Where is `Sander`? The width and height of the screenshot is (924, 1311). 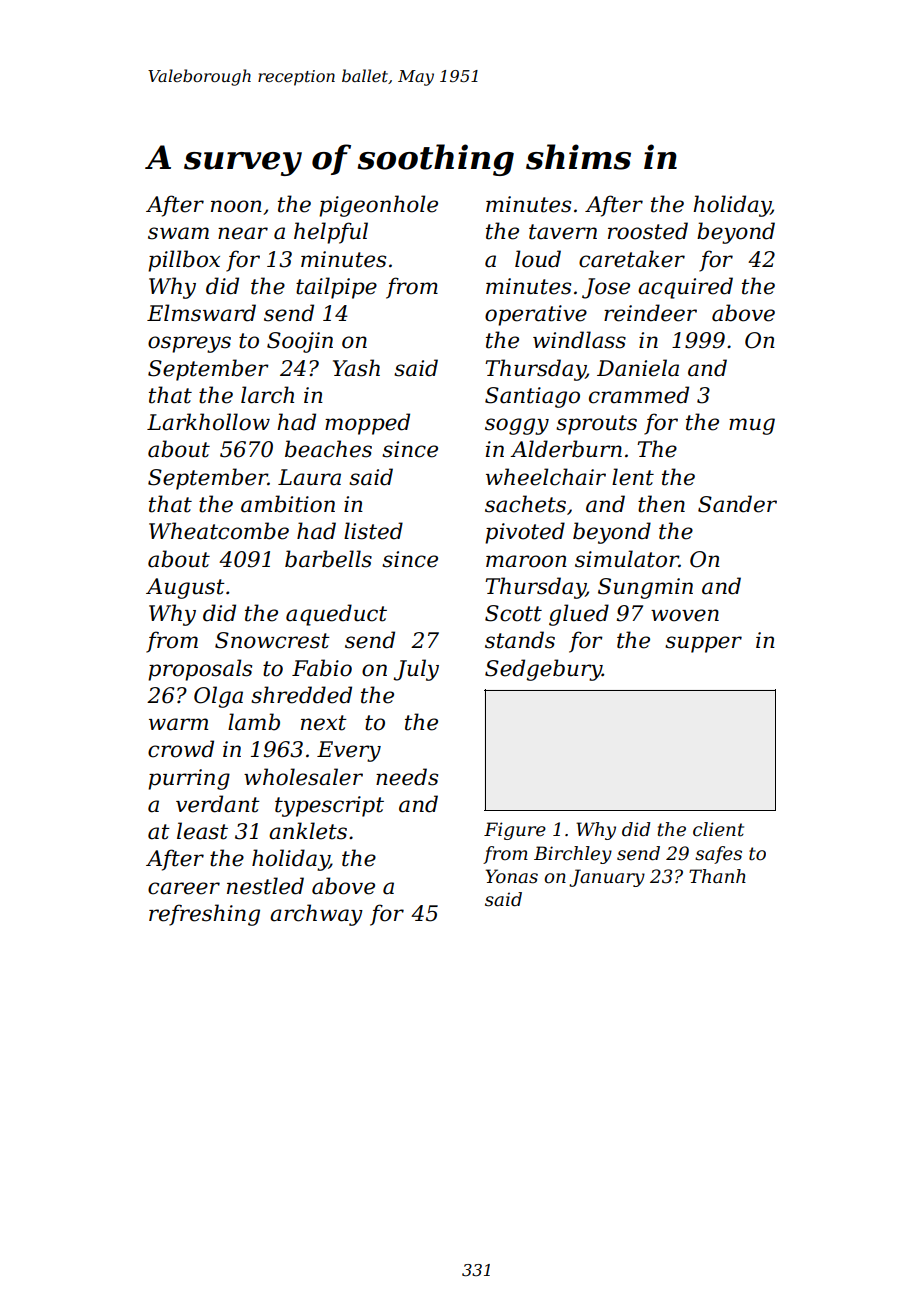
Sander is located at coordinates (737, 504).
